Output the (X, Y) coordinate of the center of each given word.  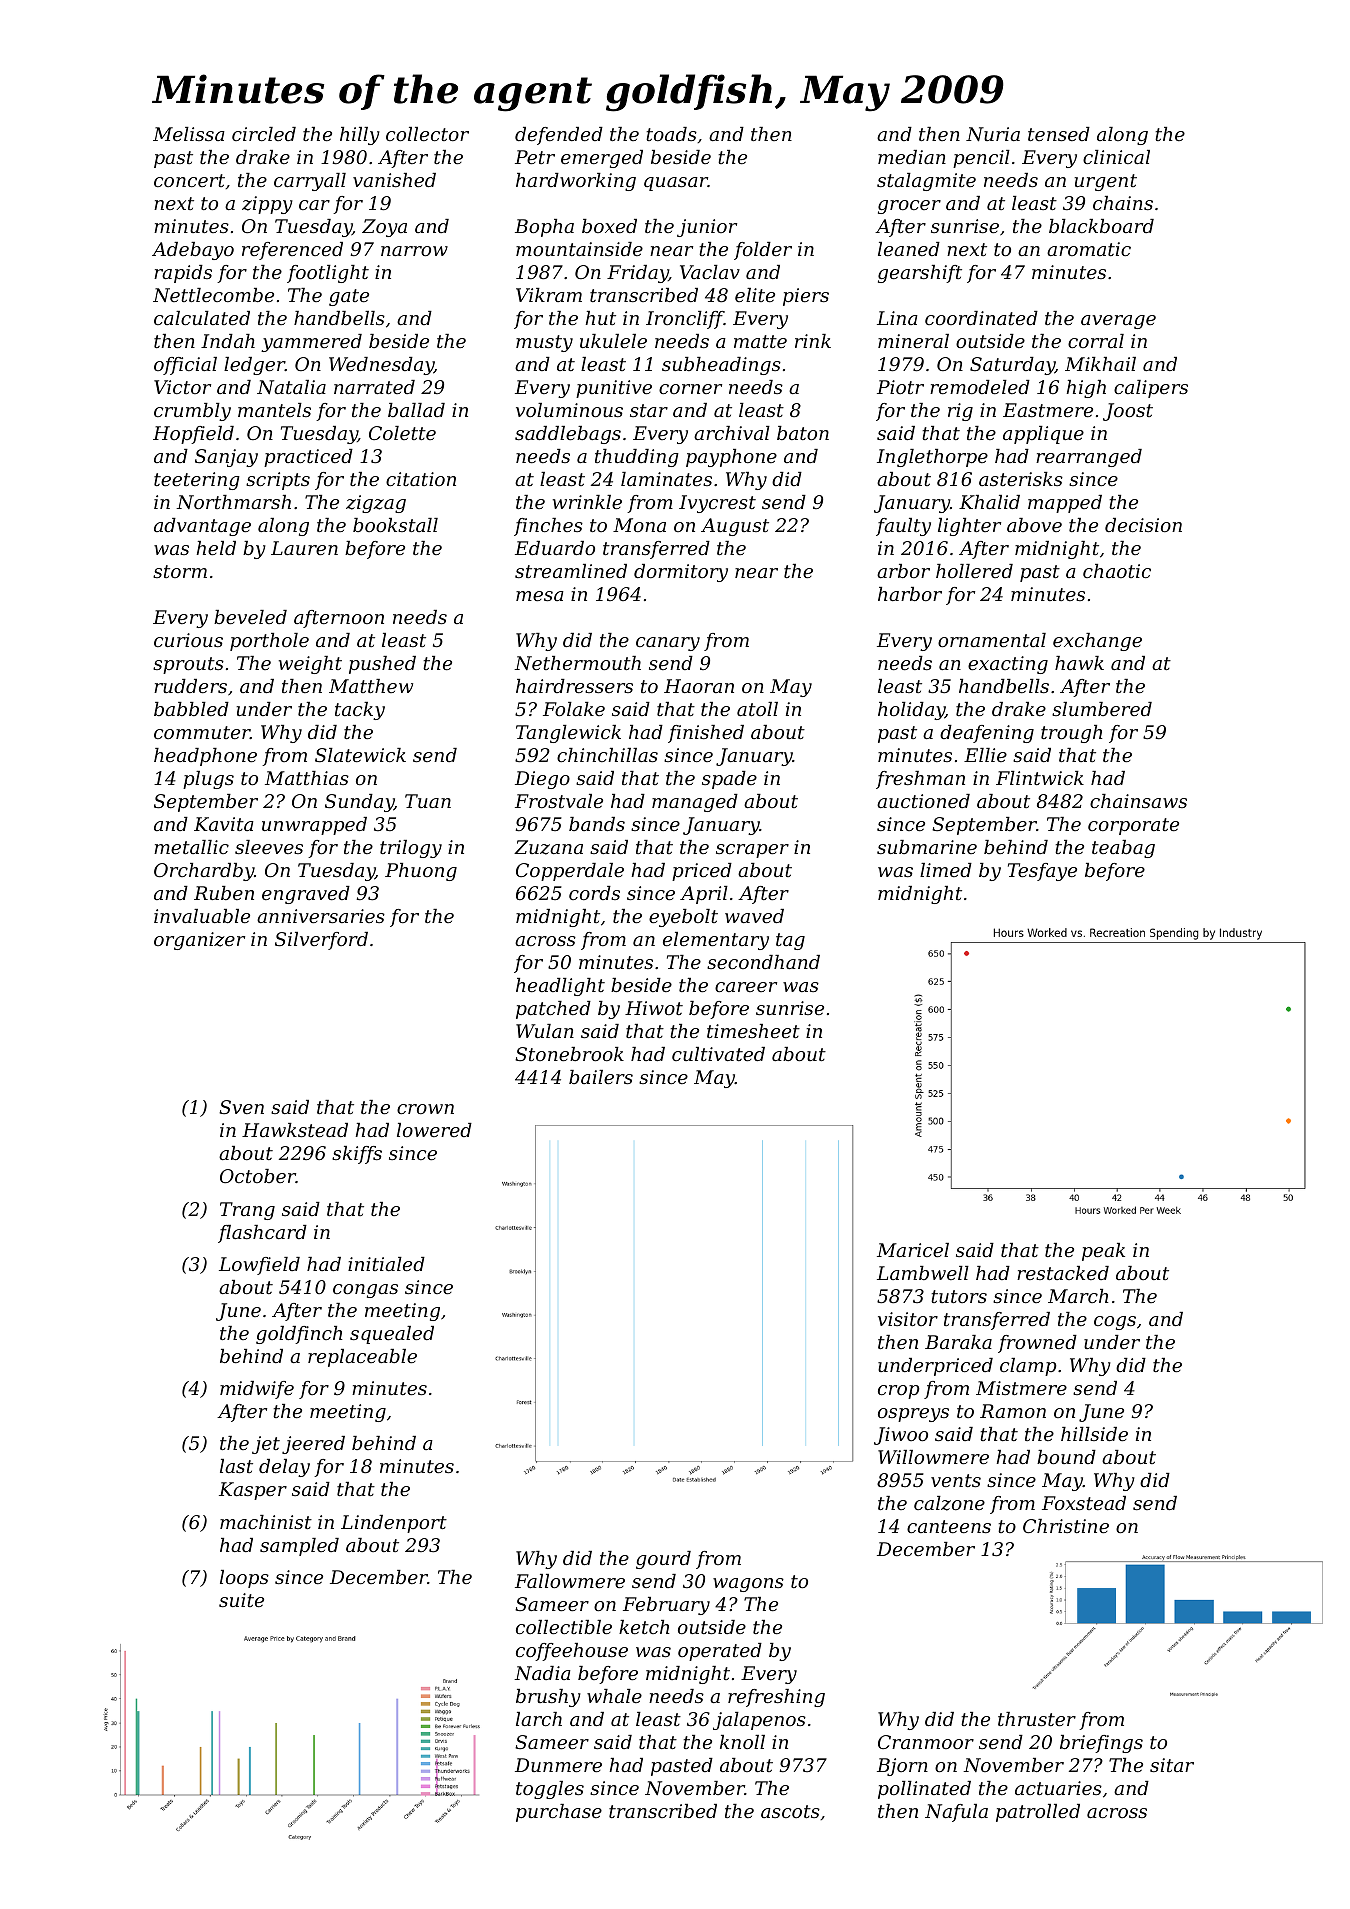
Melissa (189, 134)
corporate (1133, 826)
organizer (199, 941)
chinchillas (607, 755)
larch (539, 1719)
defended (559, 136)
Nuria (993, 134)
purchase (559, 1813)
